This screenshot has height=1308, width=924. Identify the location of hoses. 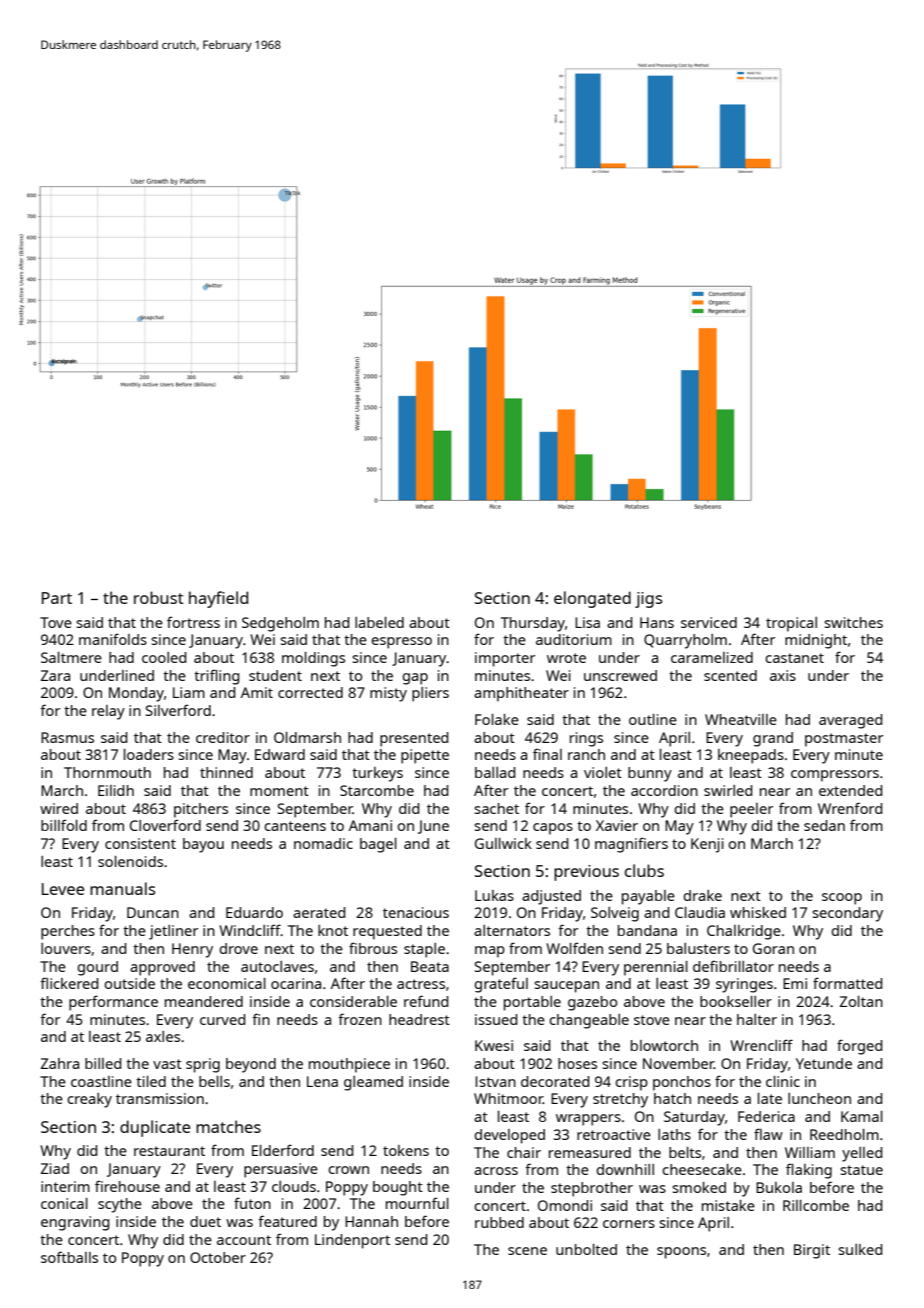
(577, 1063).
